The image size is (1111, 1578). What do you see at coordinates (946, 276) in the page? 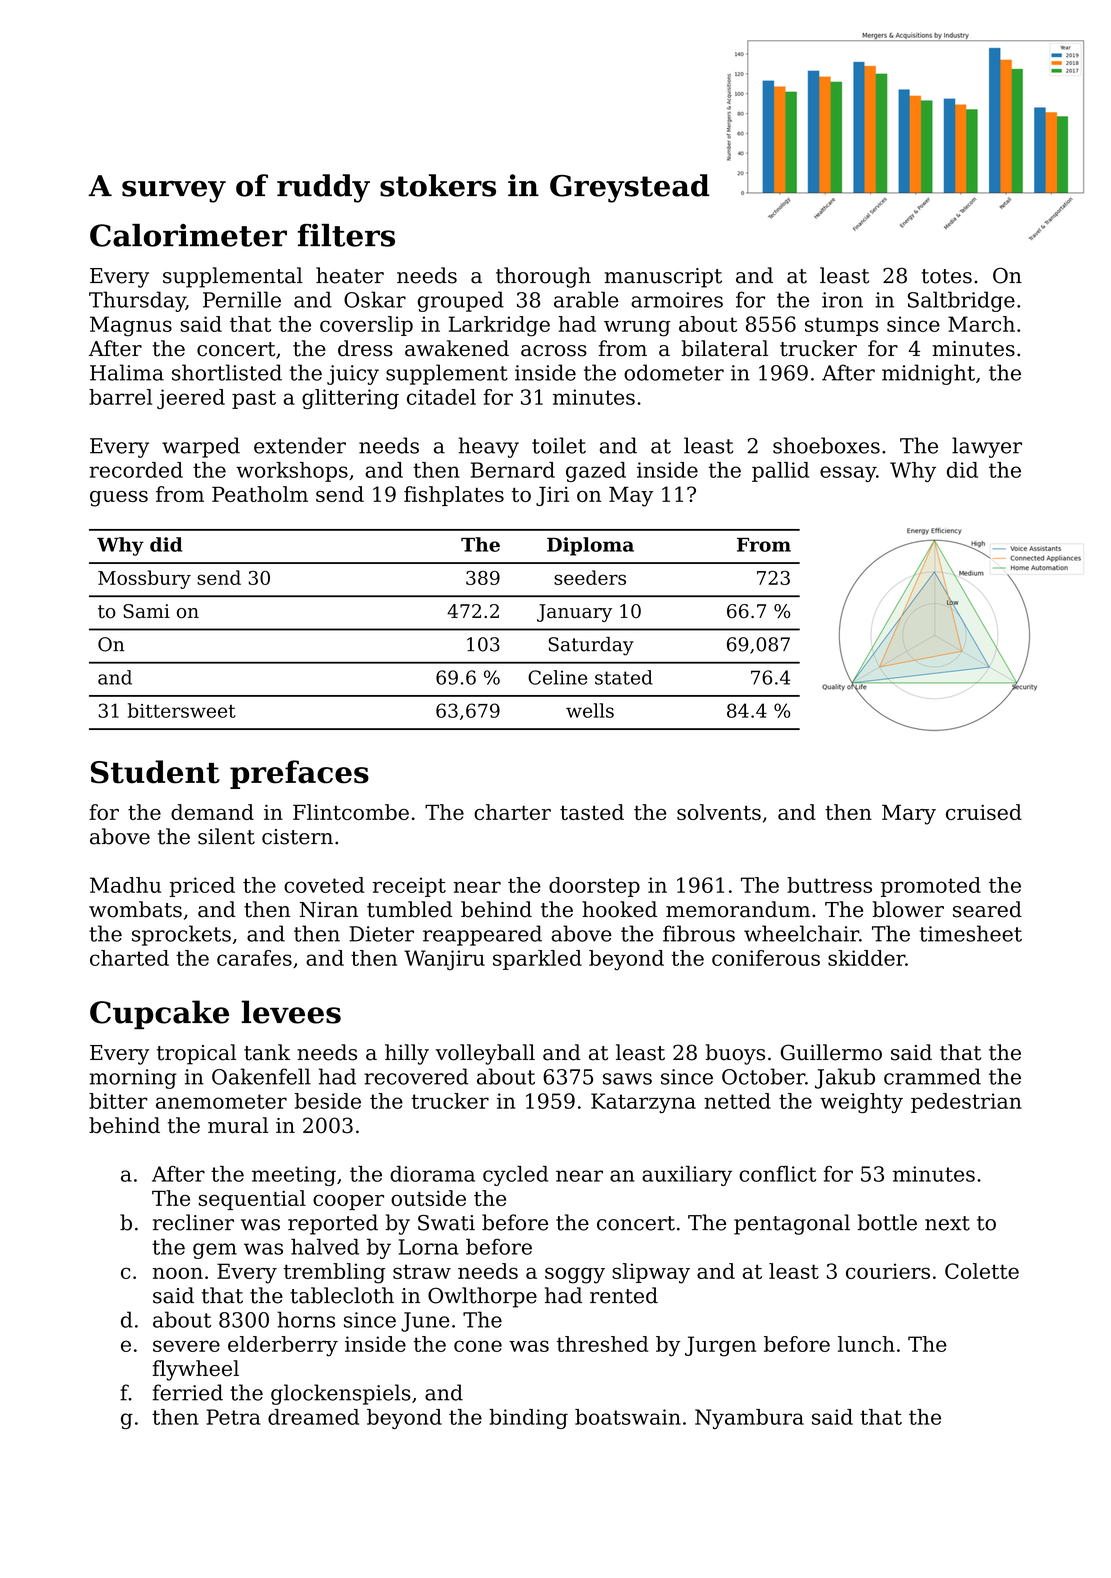
I see `totes` at bounding box center [946, 276].
